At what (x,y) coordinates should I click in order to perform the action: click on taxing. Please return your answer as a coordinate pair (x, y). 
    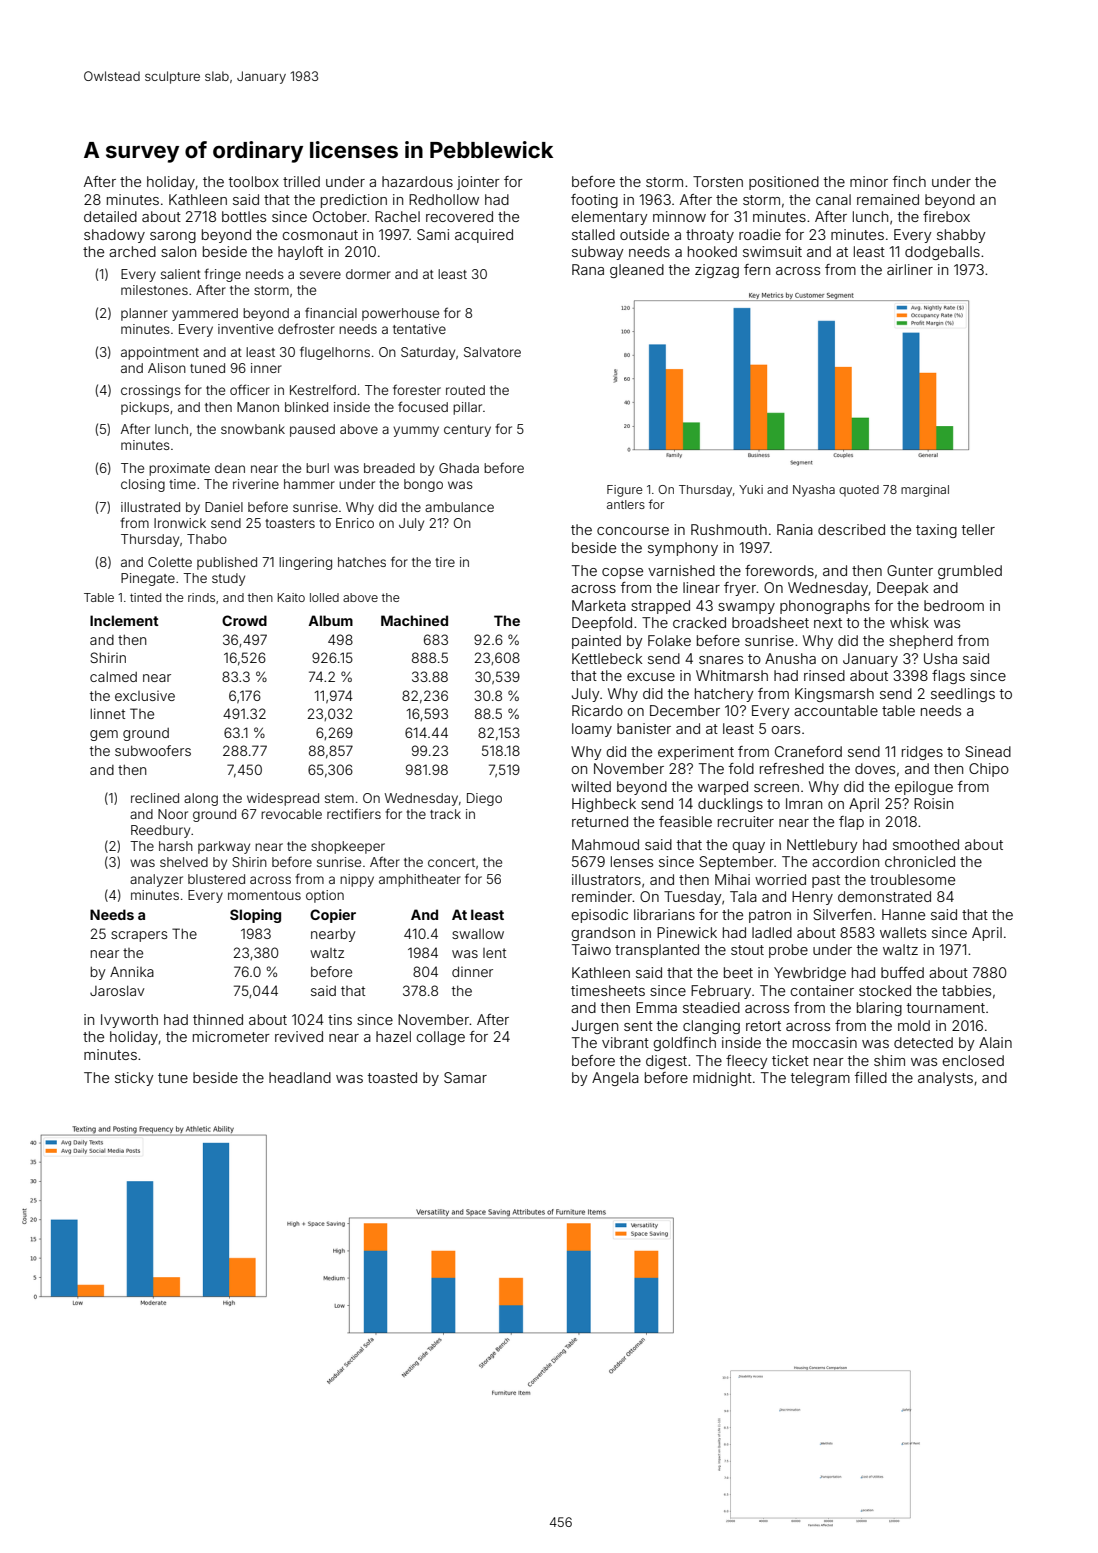
    Looking at the image, I should click on (936, 531).
